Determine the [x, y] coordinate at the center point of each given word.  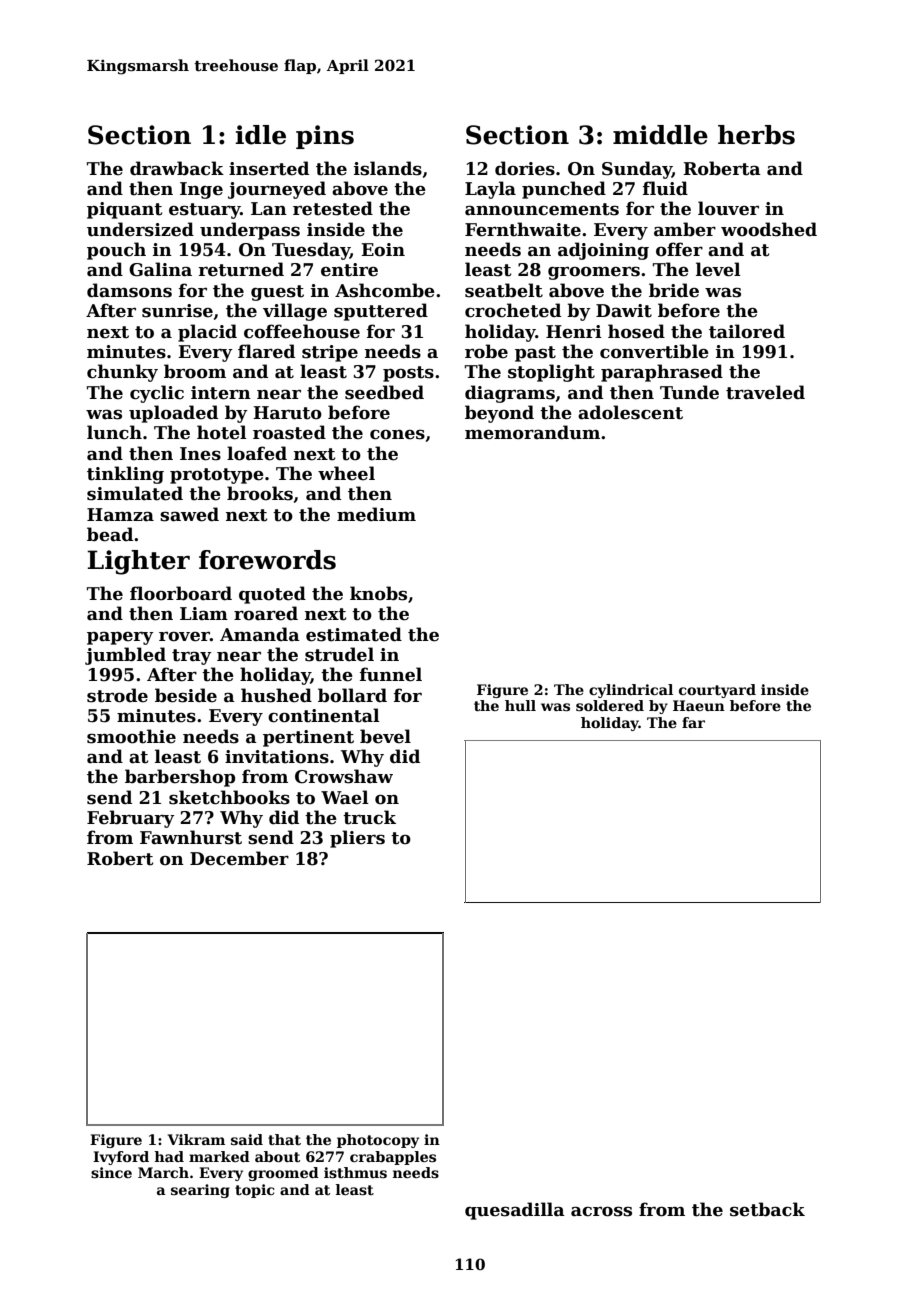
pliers [357, 839]
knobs [378, 593]
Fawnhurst [191, 837]
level [718, 269]
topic [254, 1191]
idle [260, 135]
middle [660, 135]
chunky [122, 373]
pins [325, 137]
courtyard [717, 691]
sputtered [381, 312]
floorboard [181, 593]
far [693, 722]
